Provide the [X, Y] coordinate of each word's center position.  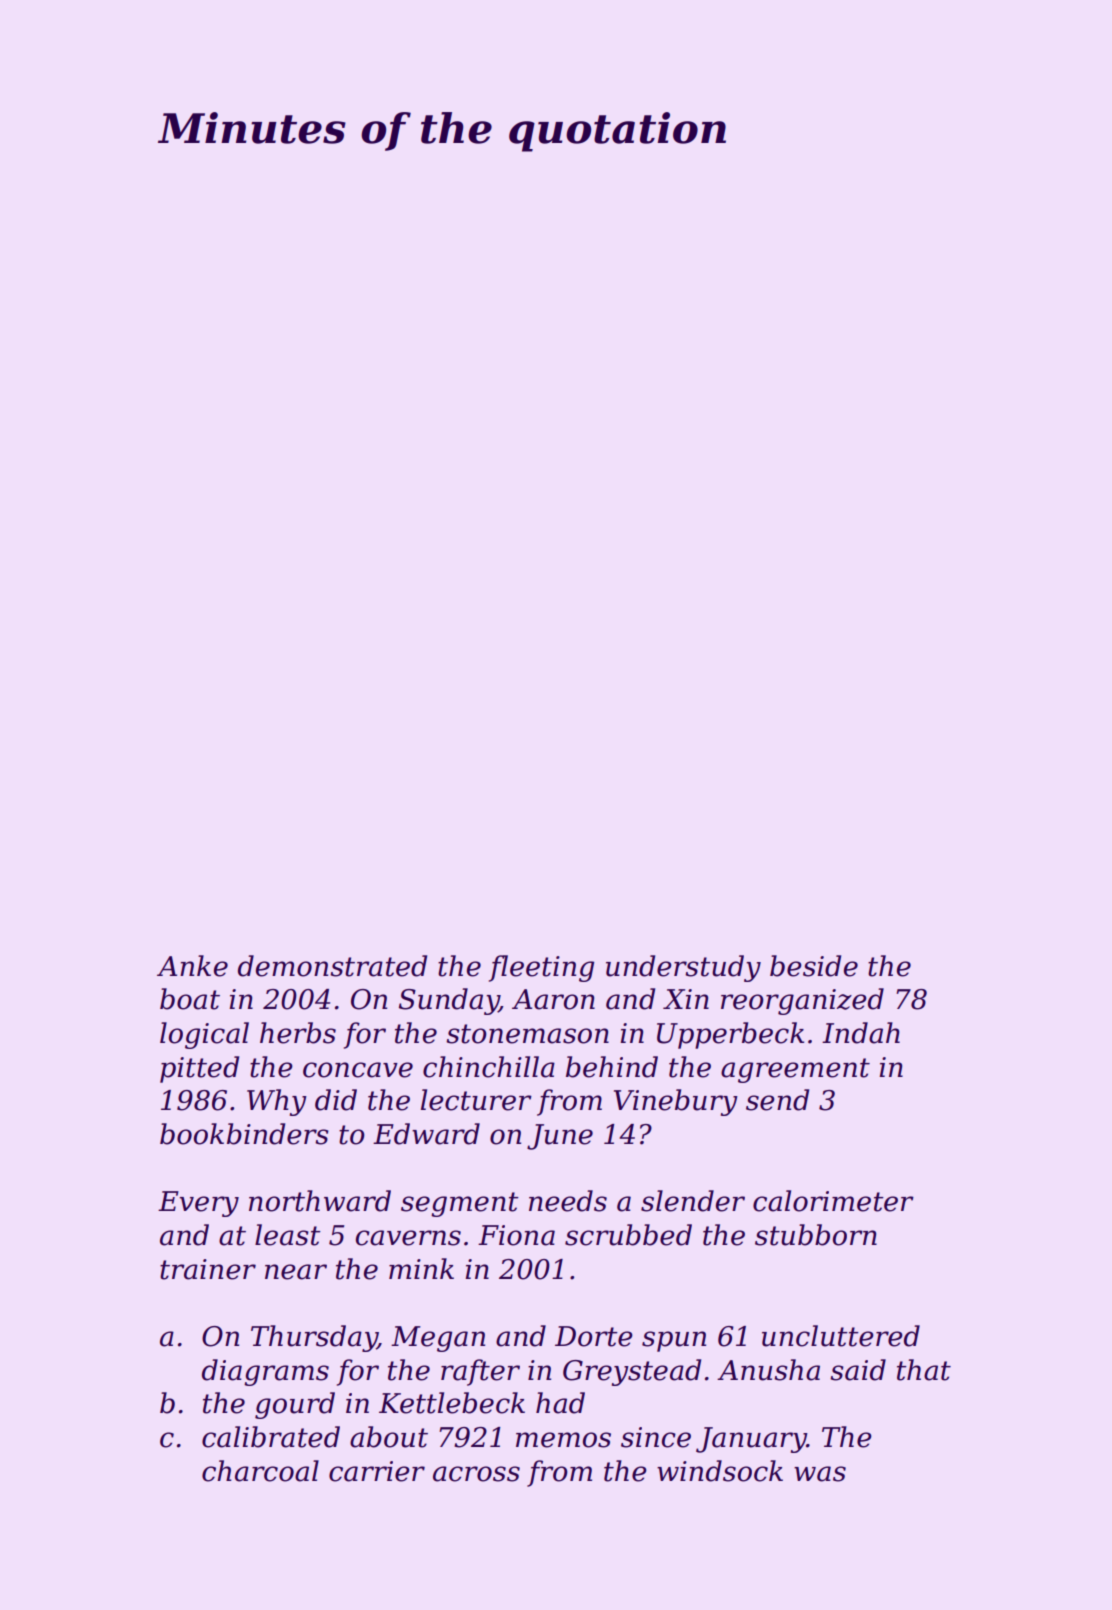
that [924, 1370]
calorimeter [833, 1201]
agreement [795, 1070]
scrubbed [628, 1235]
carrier [377, 1471]
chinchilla [489, 1067]
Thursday [314, 1338]
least [288, 1235]
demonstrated [332, 966]
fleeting [541, 968]
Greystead [632, 1372]
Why [277, 1102]
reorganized [802, 1001]
